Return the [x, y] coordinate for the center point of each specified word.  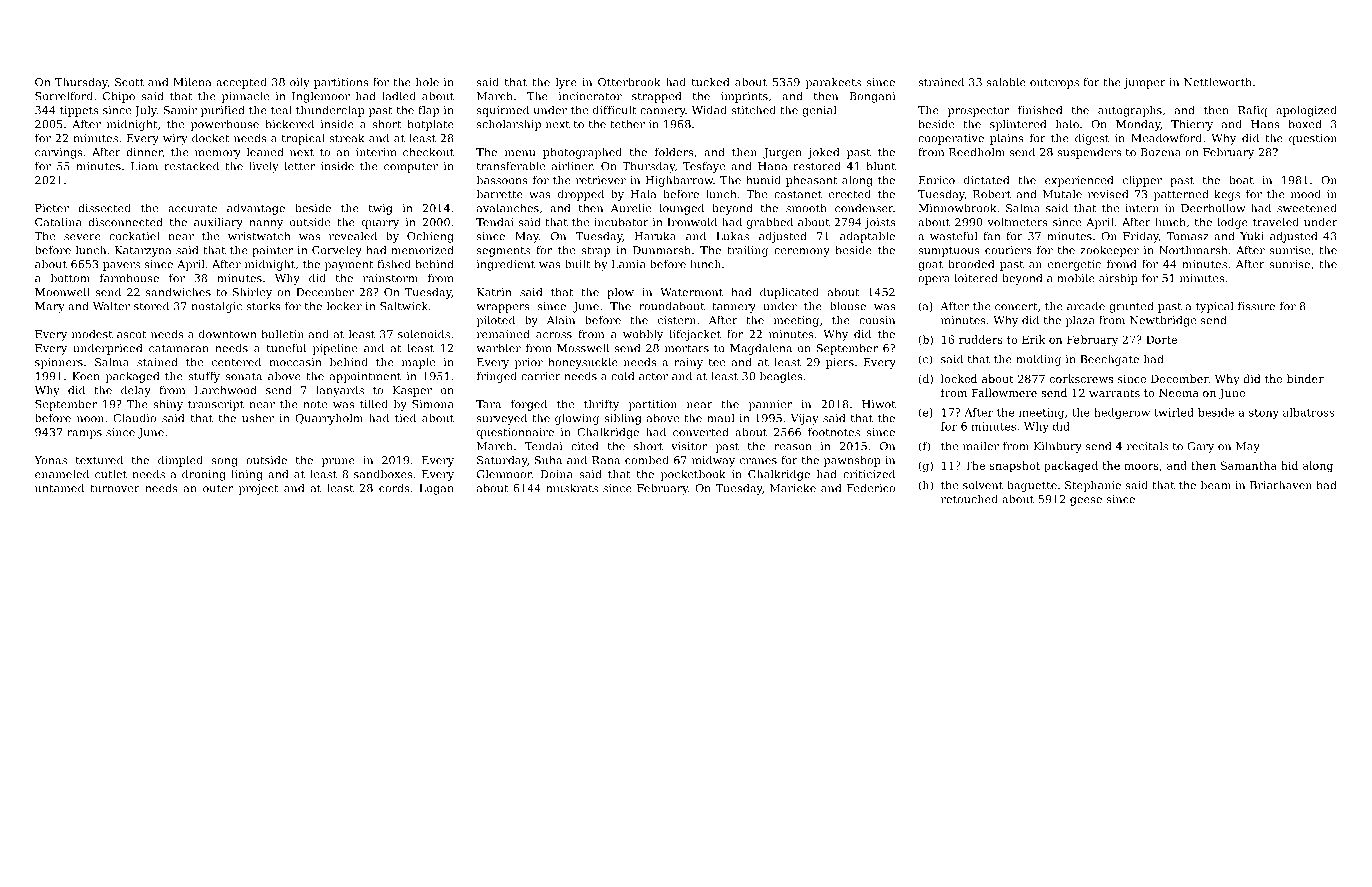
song [225, 462]
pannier [770, 405]
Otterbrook [629, 82]
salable [1006, 82]
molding [1038, 360]
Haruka [655, 236]
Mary [50, 307]
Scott [129, 82]
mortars [687, 348]
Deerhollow [1213, 208]
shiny [168, 405]
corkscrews [1081, 378]
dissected [104, 208]
